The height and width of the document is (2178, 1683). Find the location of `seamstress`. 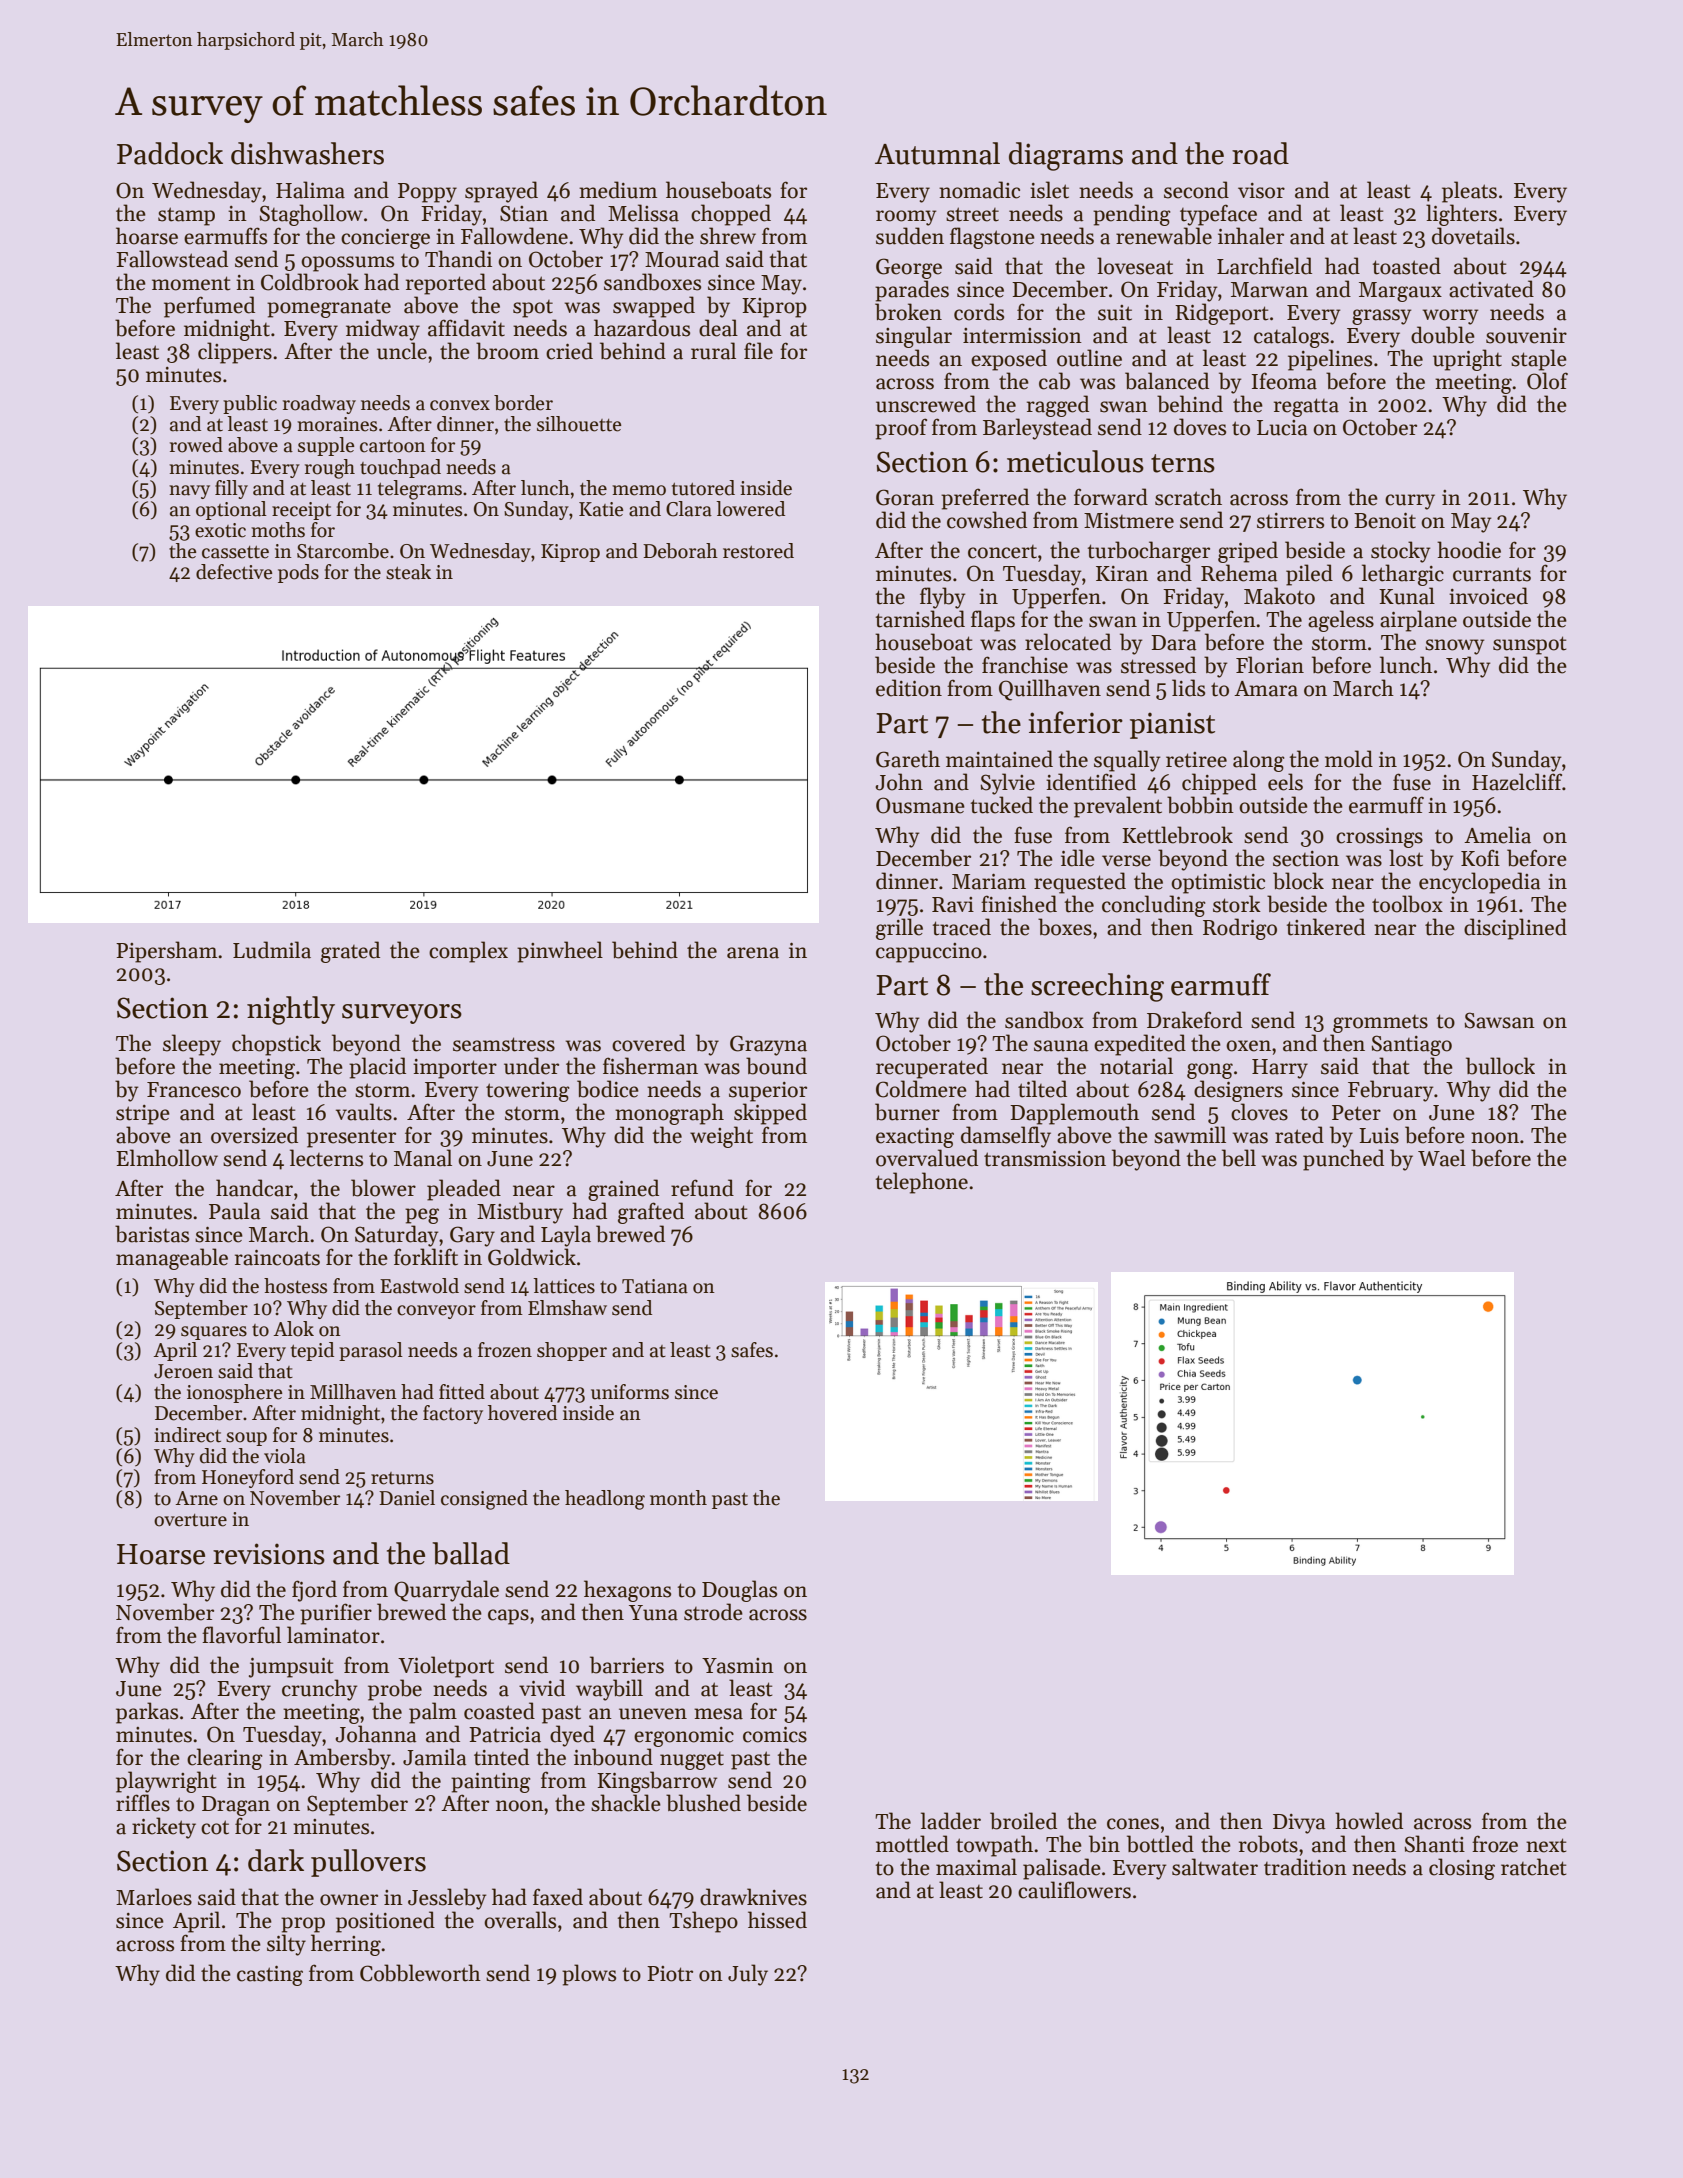

seamstress is located at coordinates (504, 1044).
